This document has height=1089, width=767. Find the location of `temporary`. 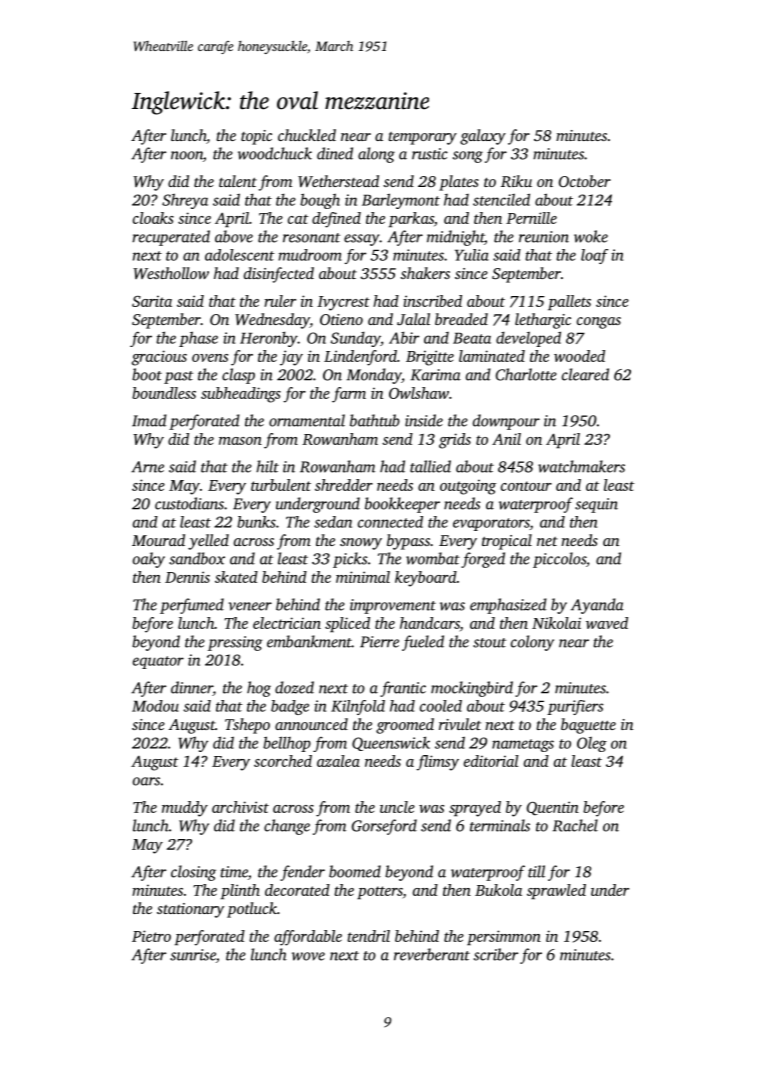

temporary is located at coordinates (422, 138).
